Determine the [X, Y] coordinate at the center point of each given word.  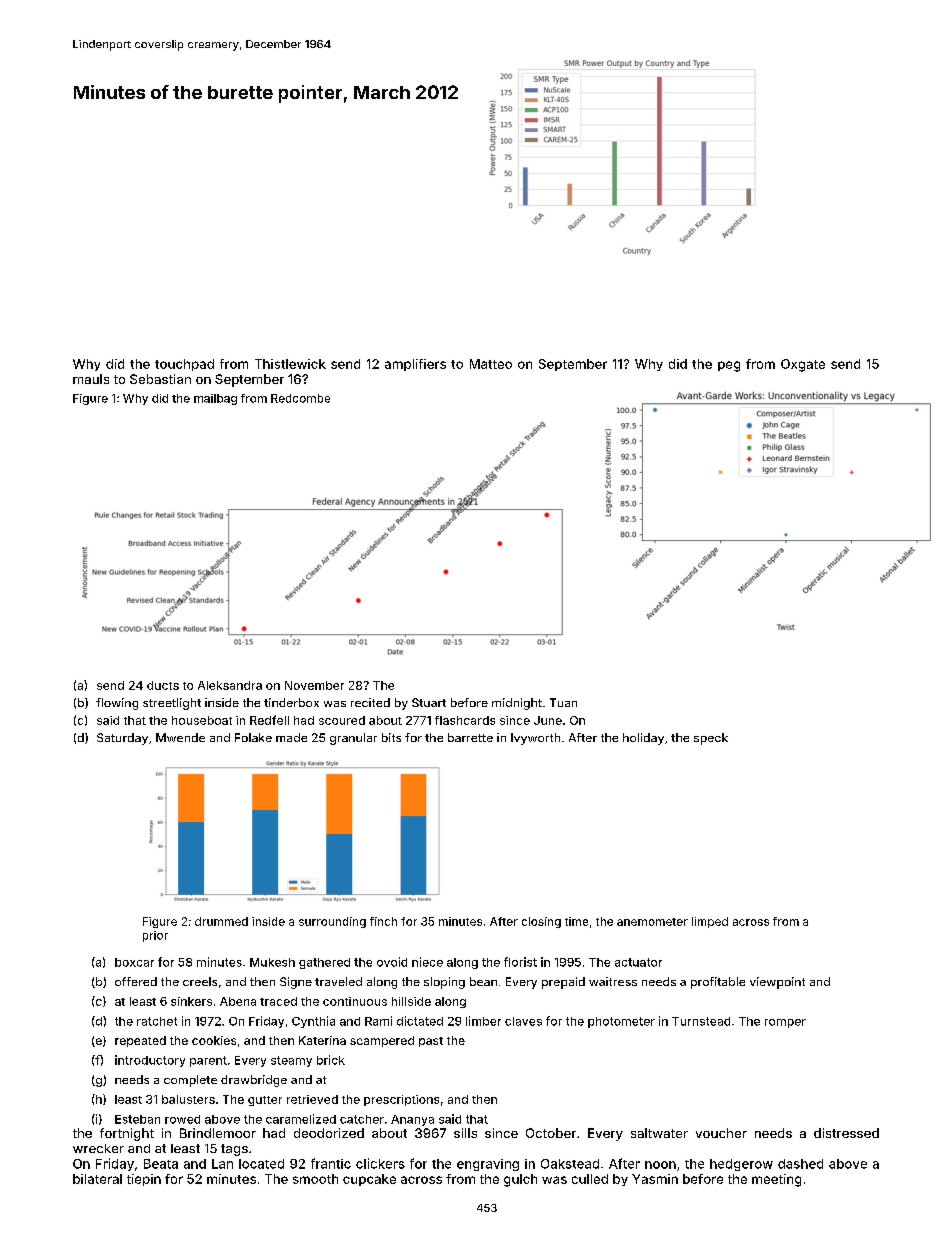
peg [729, 366]
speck [711, 739]
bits [391, 737]
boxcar [134, 962]
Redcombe [300, 398]
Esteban [137, 1119]
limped [710, 922]
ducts [163, 685]
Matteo [491, 364]
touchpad [184, 365]
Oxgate [803, 365]
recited [370, 702]
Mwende [180, 737]
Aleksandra [230, 685]
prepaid [563, 983]
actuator [638, 962]
